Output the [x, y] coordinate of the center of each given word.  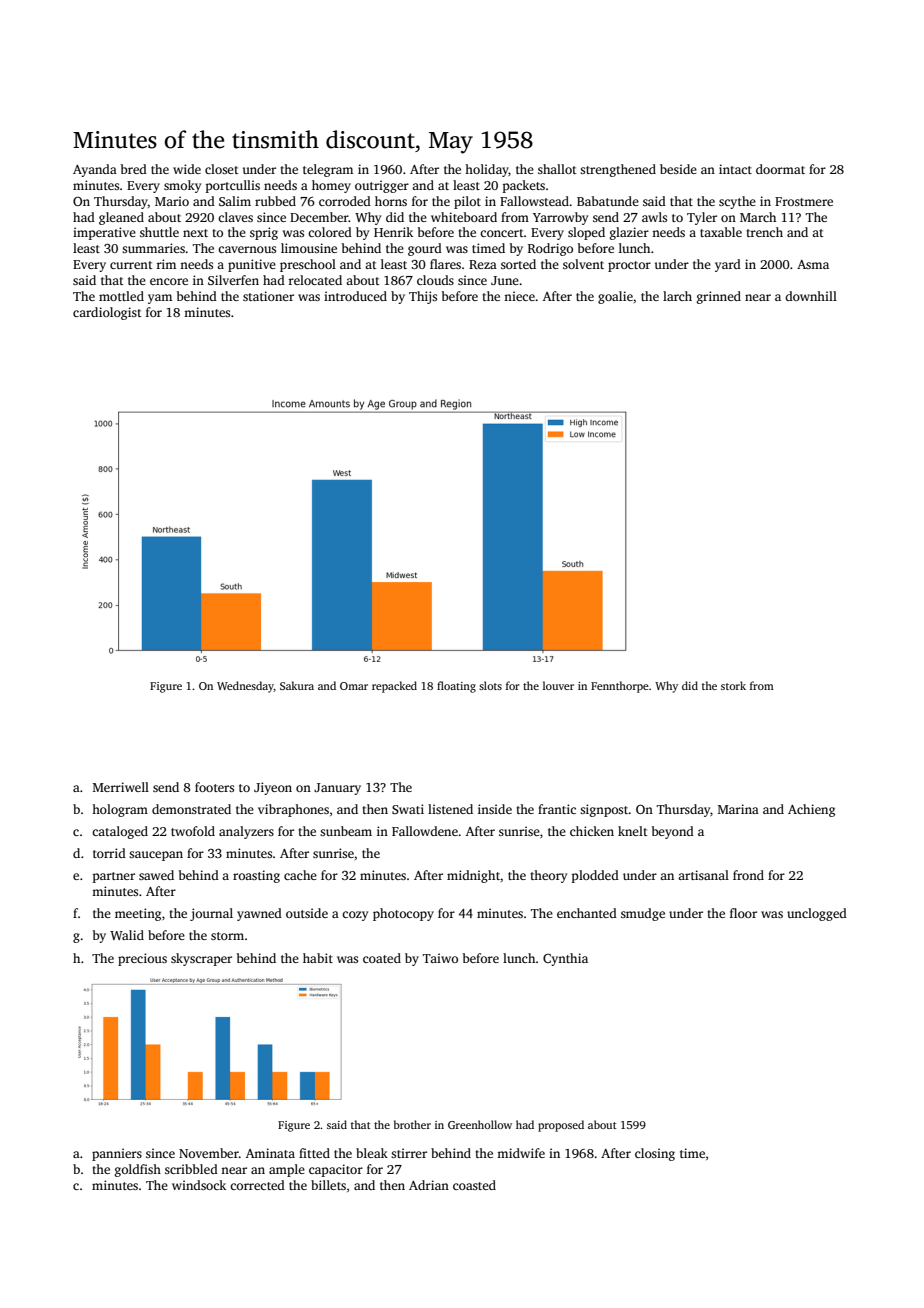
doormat [780, 169]
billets [328, 1185]
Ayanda [95, 170]
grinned [719, 297]
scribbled [191, 1169]
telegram [328, 170]
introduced [355, 296]
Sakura [297, 685]
